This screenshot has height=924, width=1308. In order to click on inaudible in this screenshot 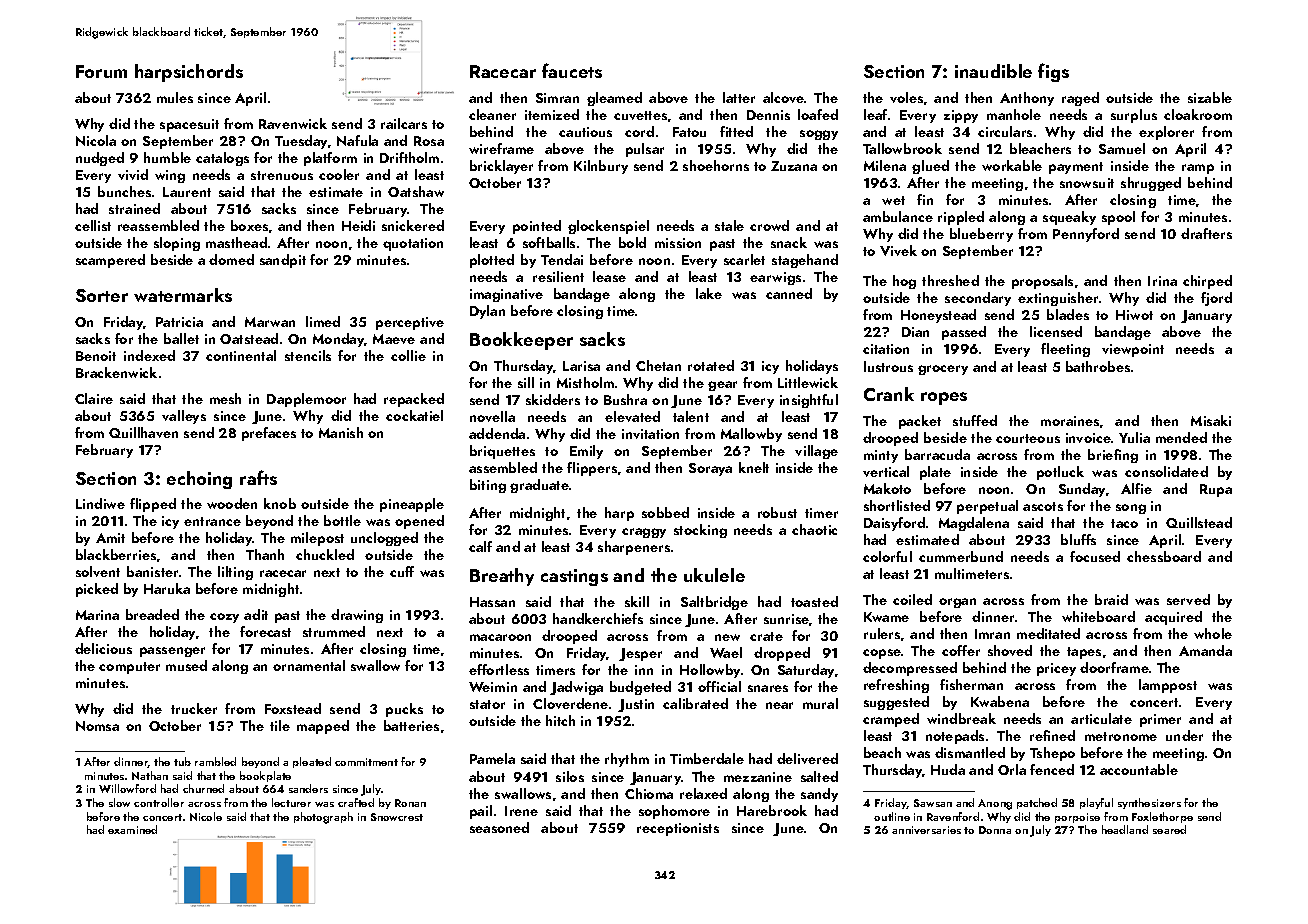, I will do `click(993, 71)`.
